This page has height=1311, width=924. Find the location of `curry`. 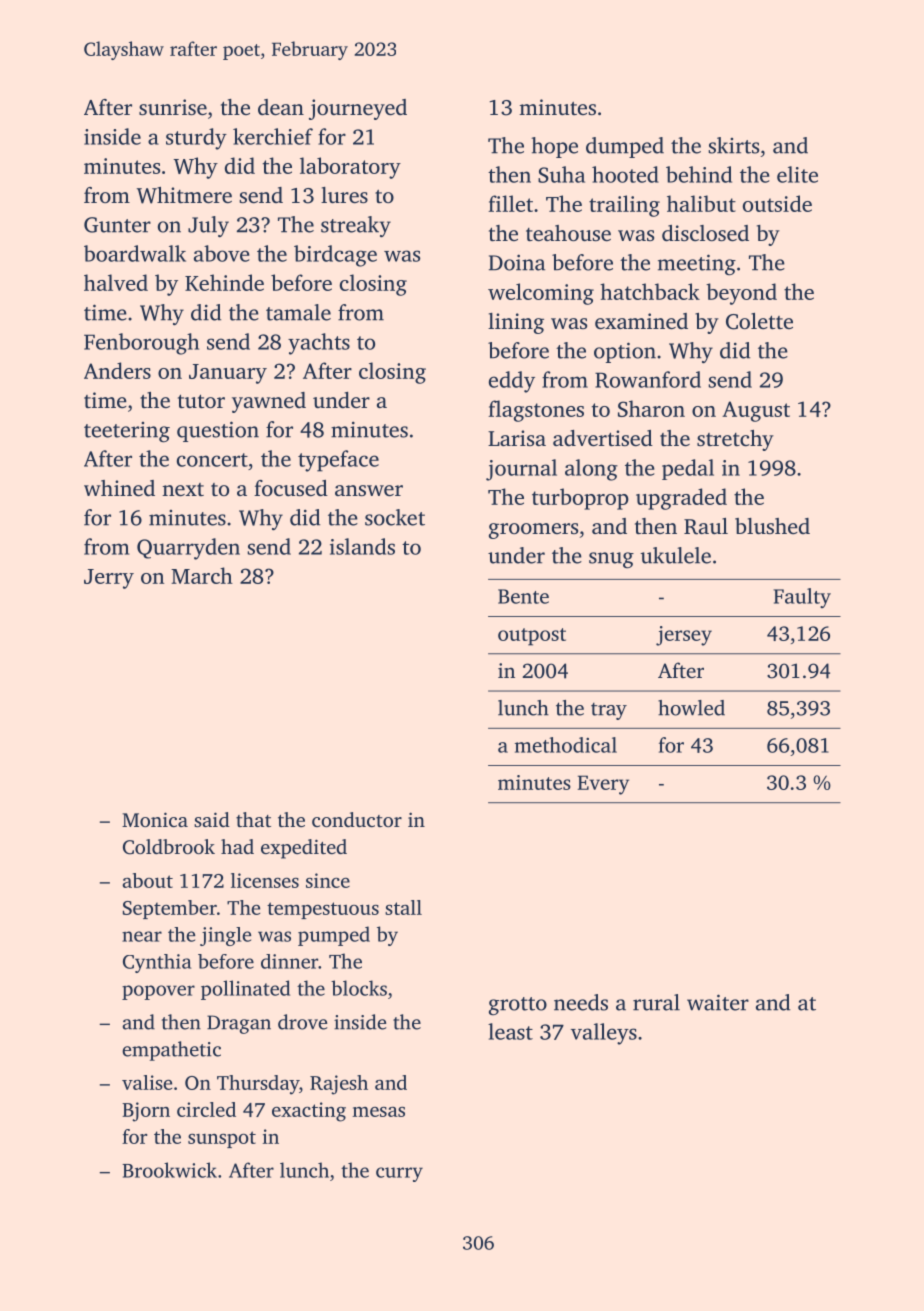

curry is located at coordinates (399, 1174).
